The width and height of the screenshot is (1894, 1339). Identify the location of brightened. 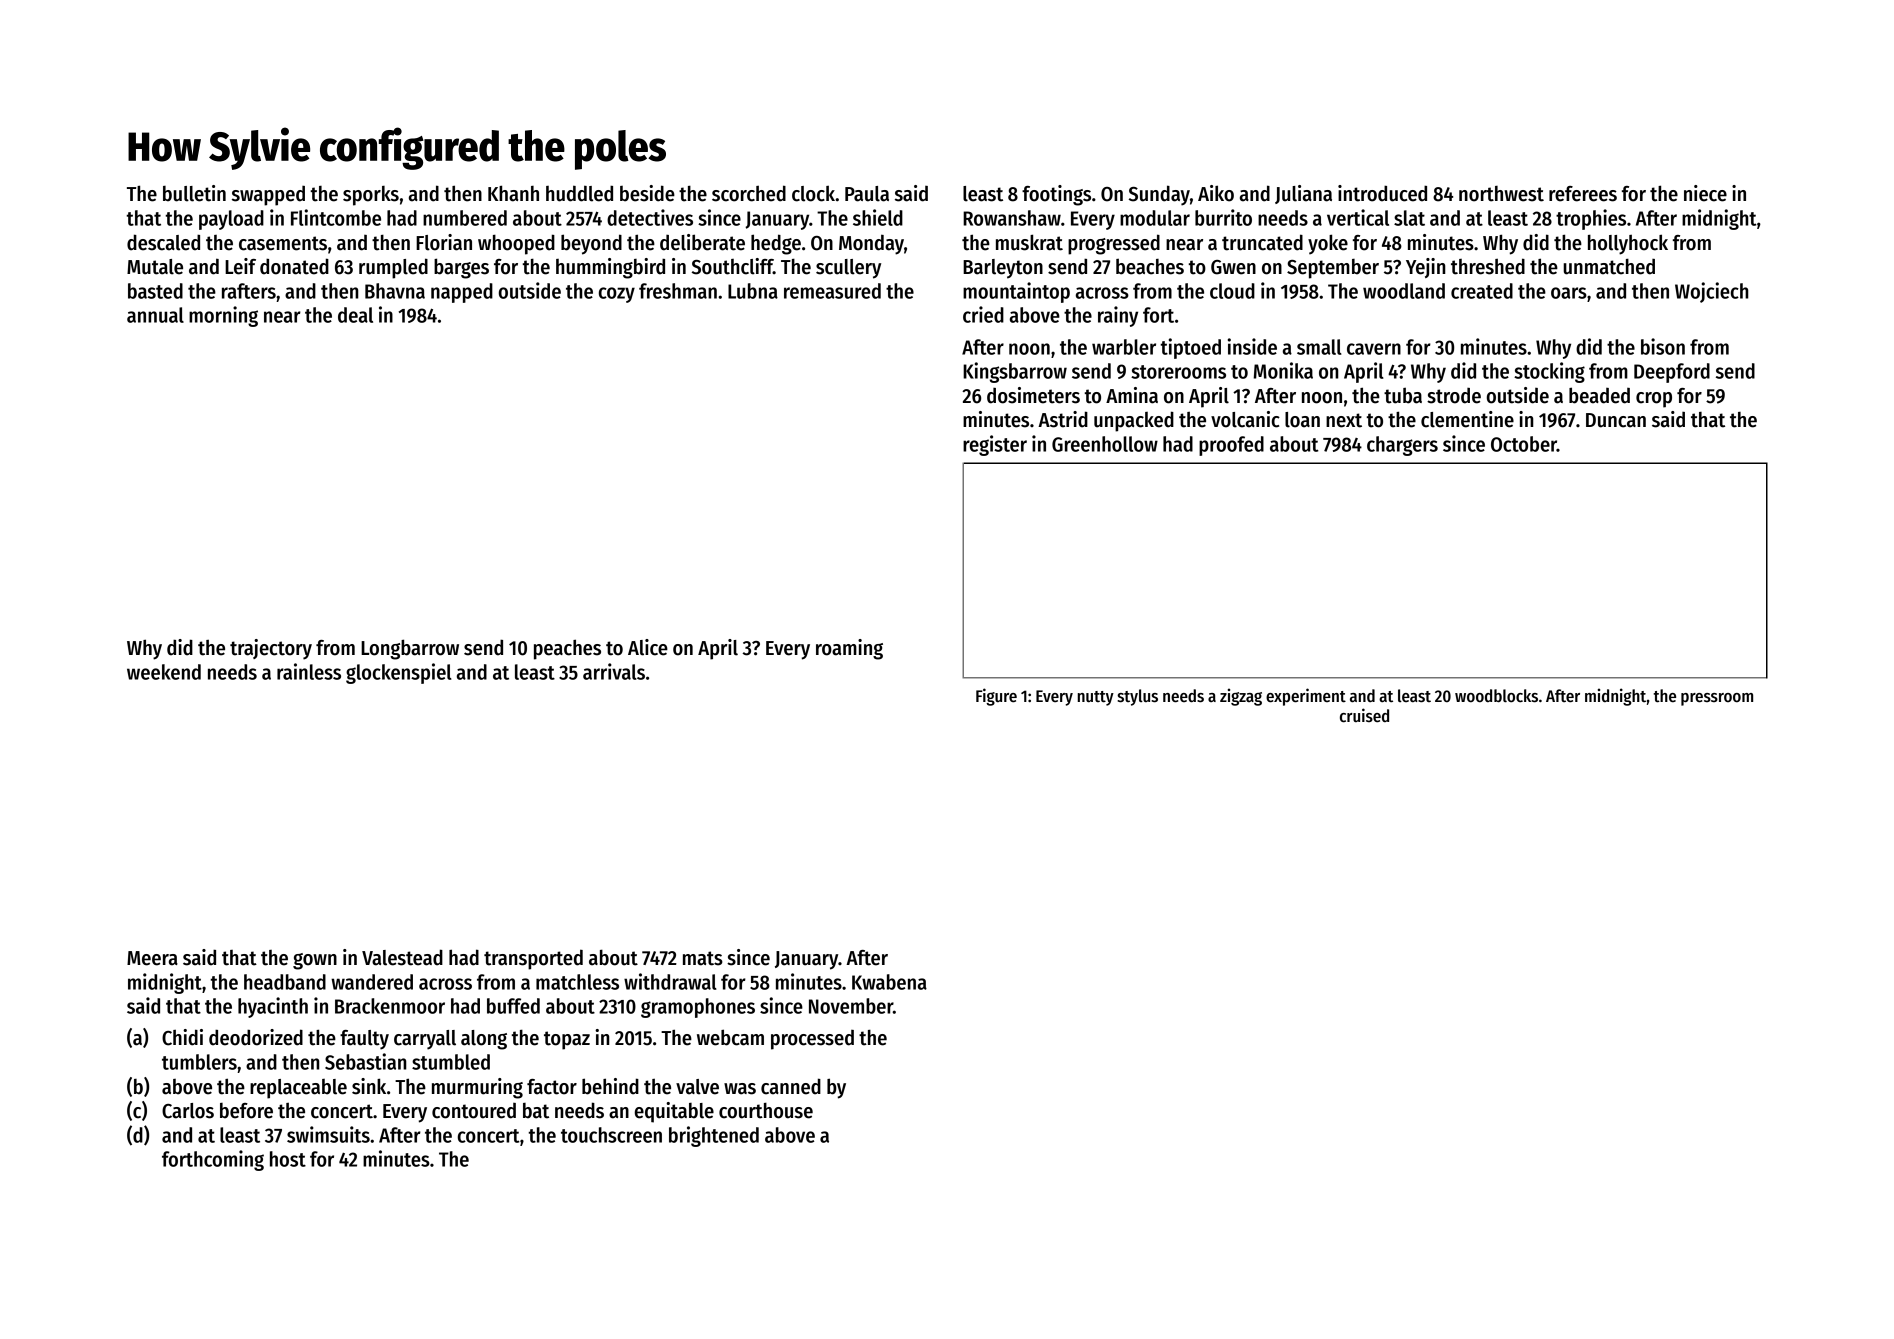
(714, 1136).
